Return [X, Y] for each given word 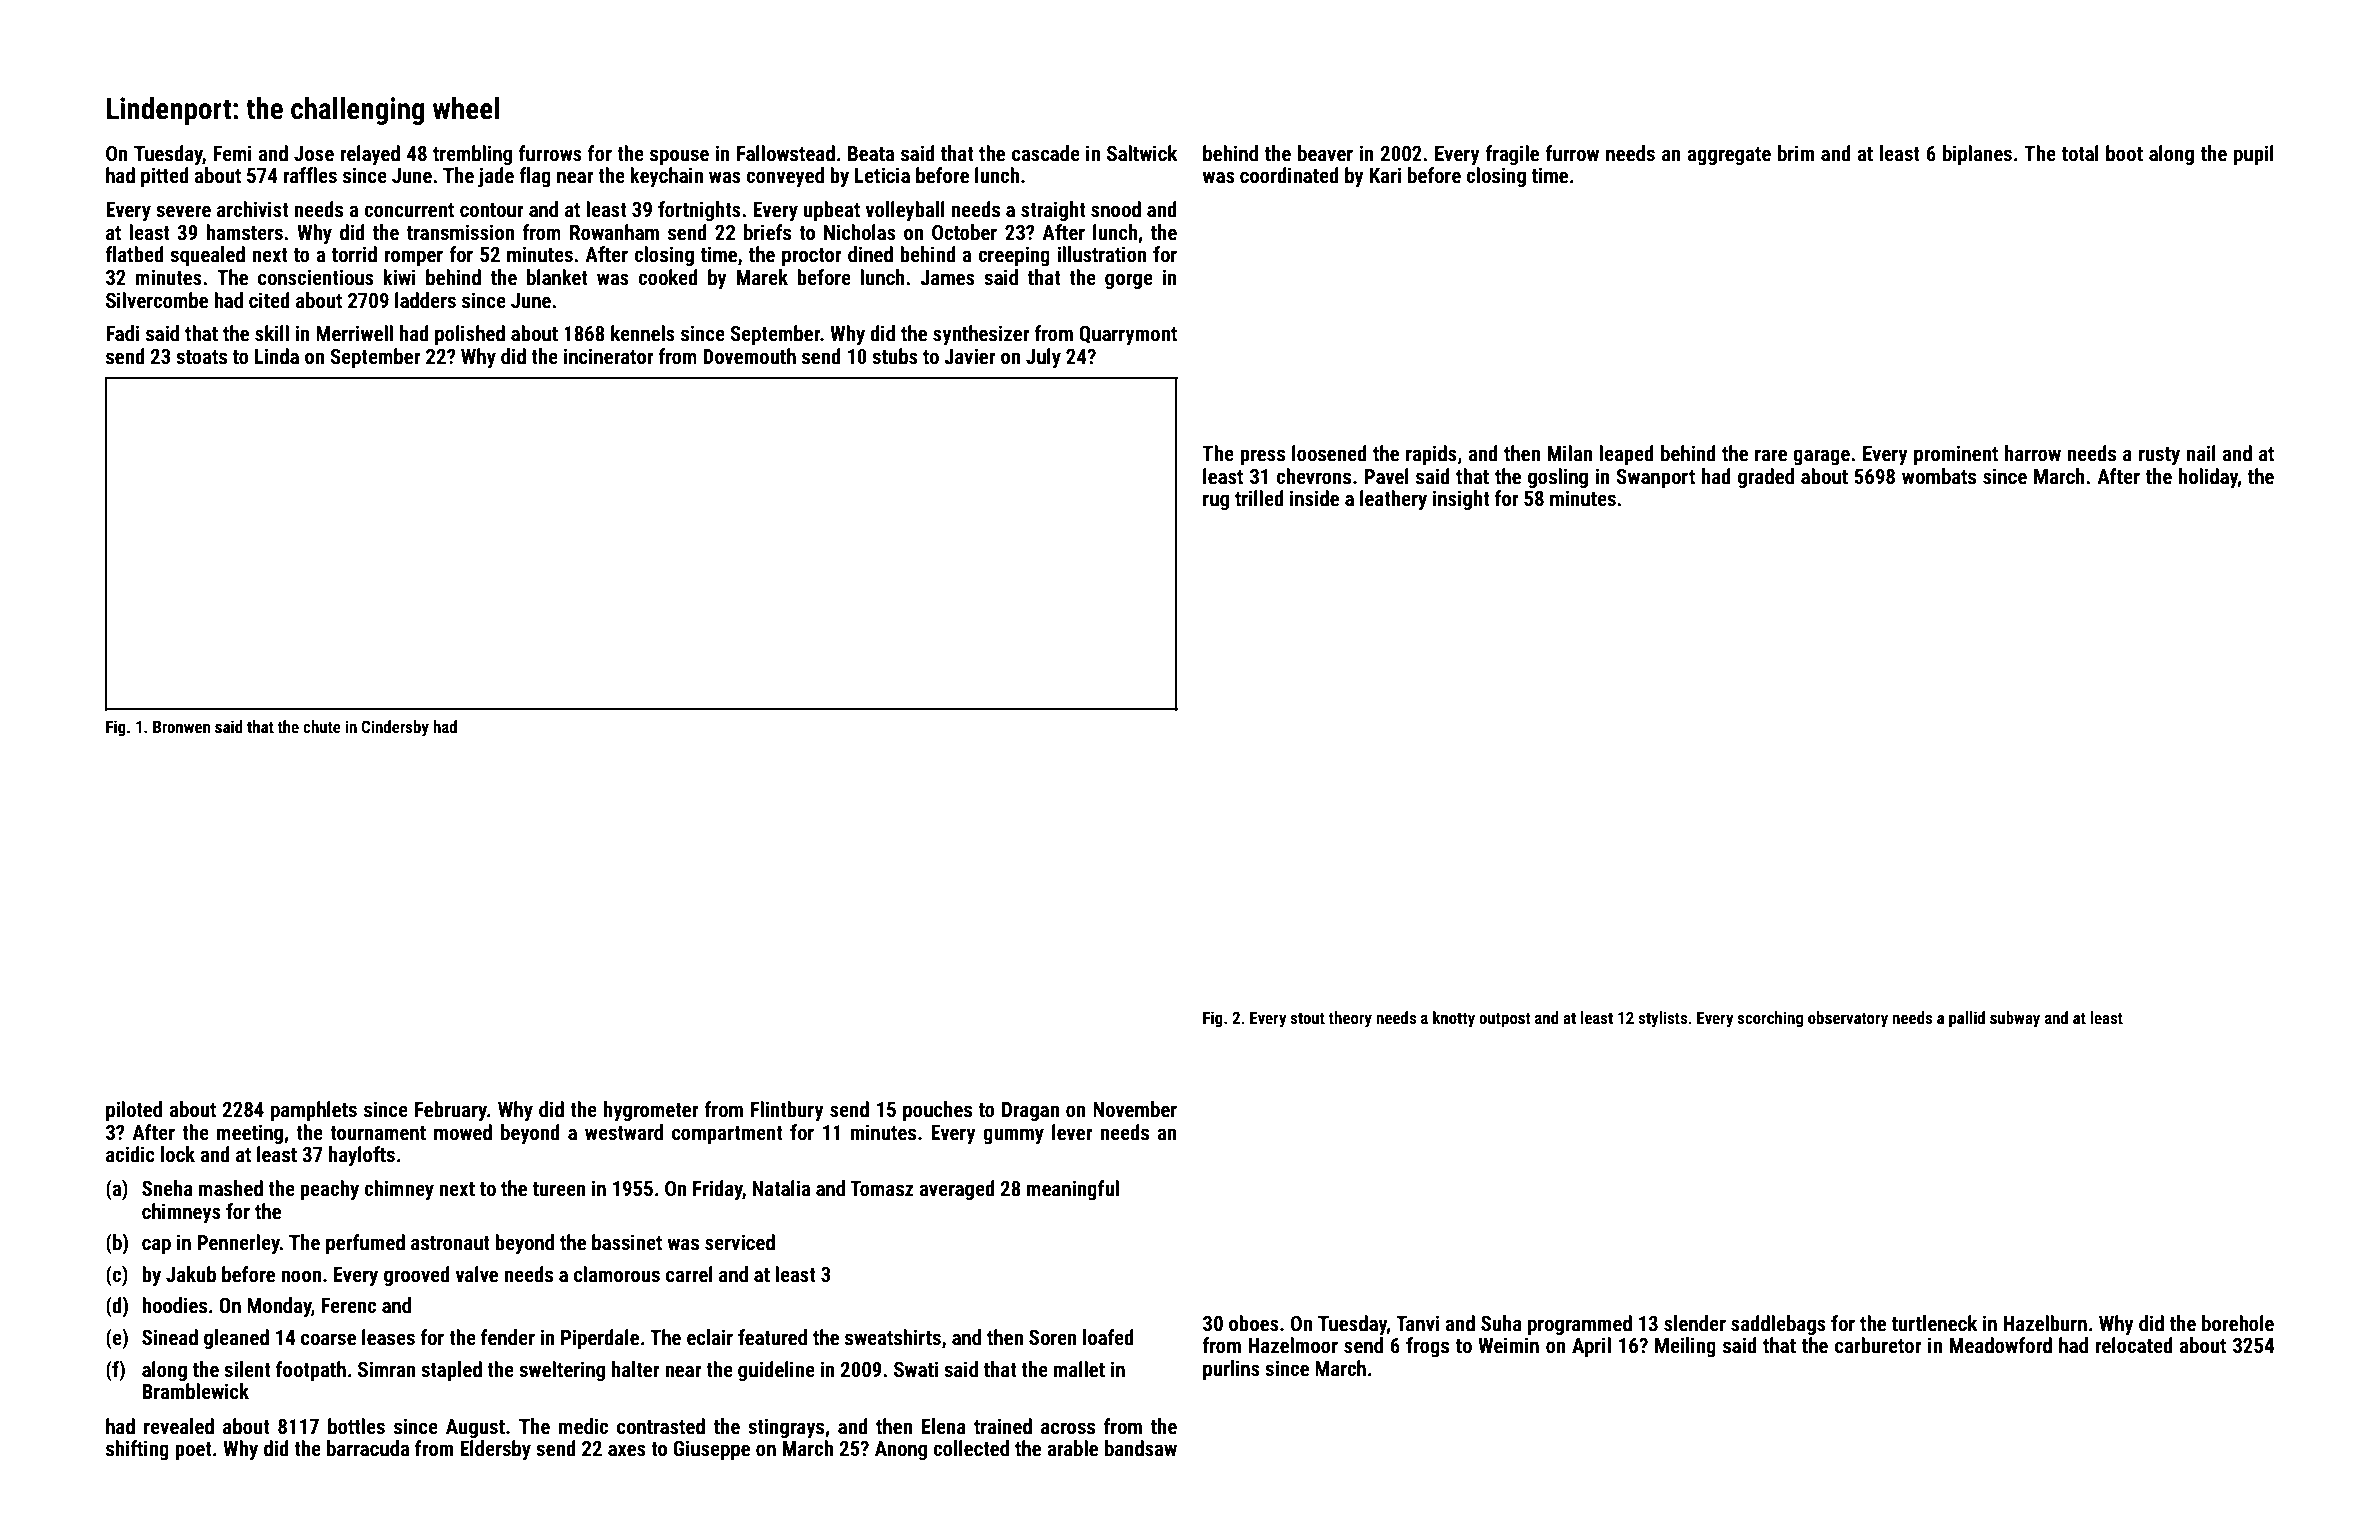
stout [1308, 1018]
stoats [201, 357]
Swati [916, 1369]
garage [1821, 457]
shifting [137, 1450]
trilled [1259, 498]
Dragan [1030, 1111]
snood [1116, 209]
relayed [370, 155]
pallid [1967, 1019]
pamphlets [314, 1111]
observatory [1848, 1019]
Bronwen [182, 727]
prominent [1956, 455]
